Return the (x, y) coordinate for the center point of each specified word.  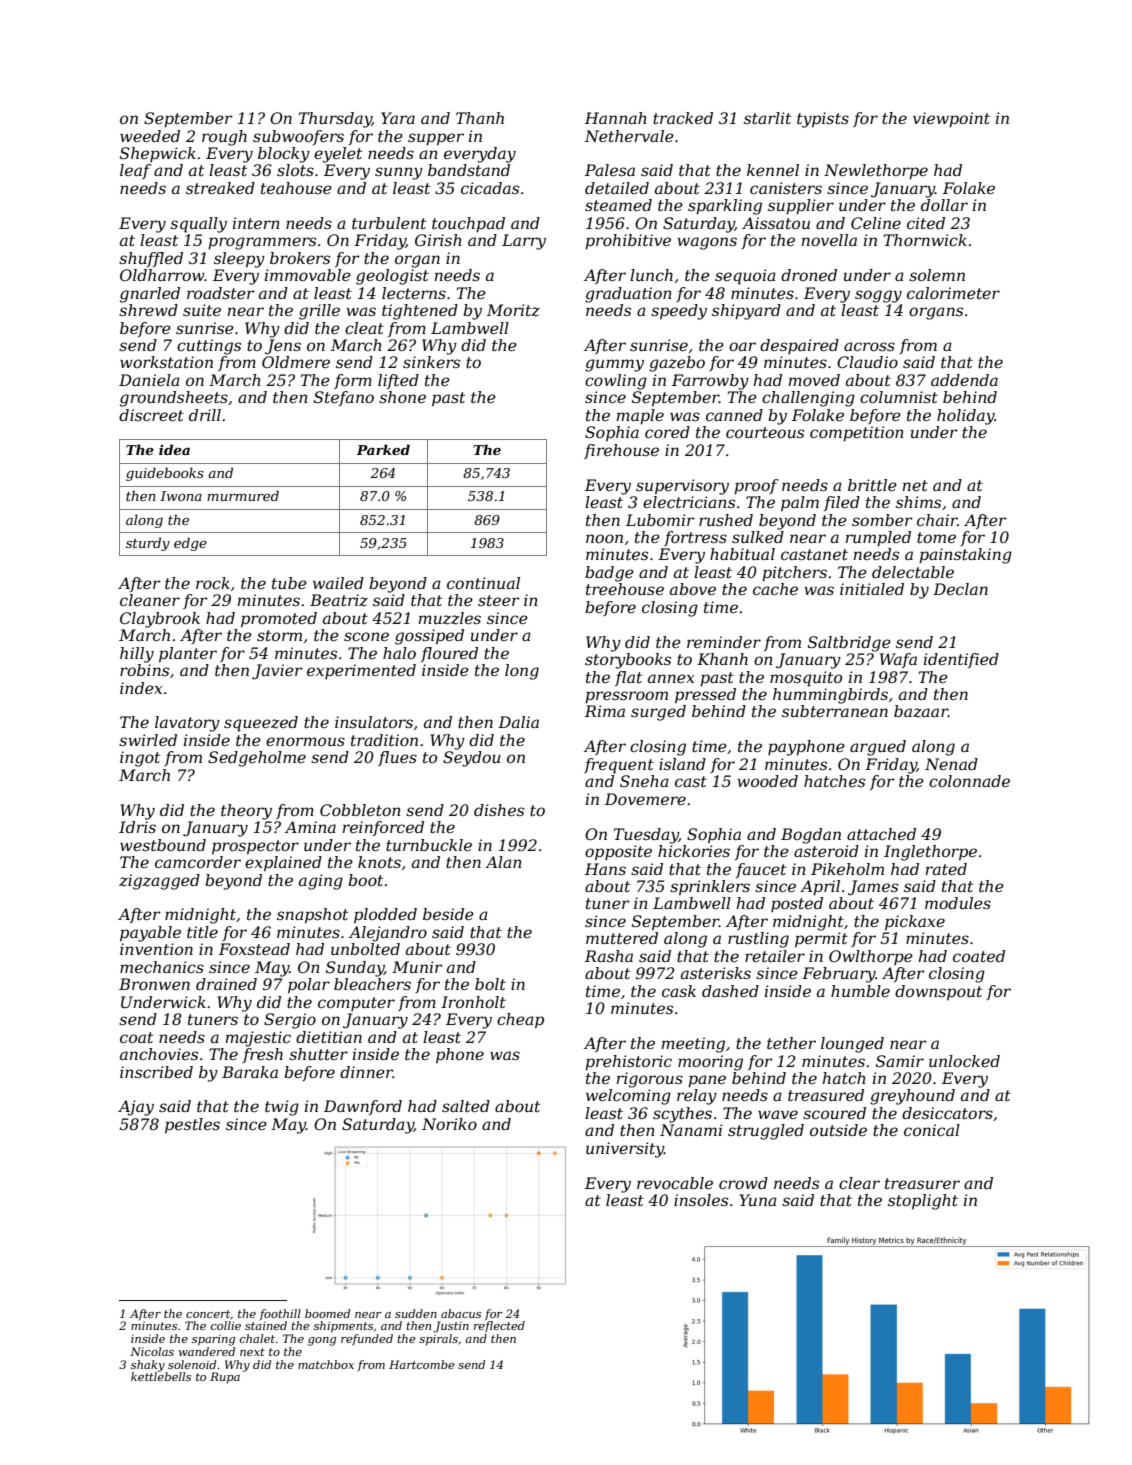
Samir (900, 1061)
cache (775, 589)
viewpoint (951, 120)
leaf (135, 171)
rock (213, 583)
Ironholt (473, 1002)
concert (208, 1314)
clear (859, 1183)
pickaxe (915, 923)
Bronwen (154, 984)
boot (365, 880)
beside (448, 914)
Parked (383, 449)
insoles (701, 1200)
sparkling (725, 207)
